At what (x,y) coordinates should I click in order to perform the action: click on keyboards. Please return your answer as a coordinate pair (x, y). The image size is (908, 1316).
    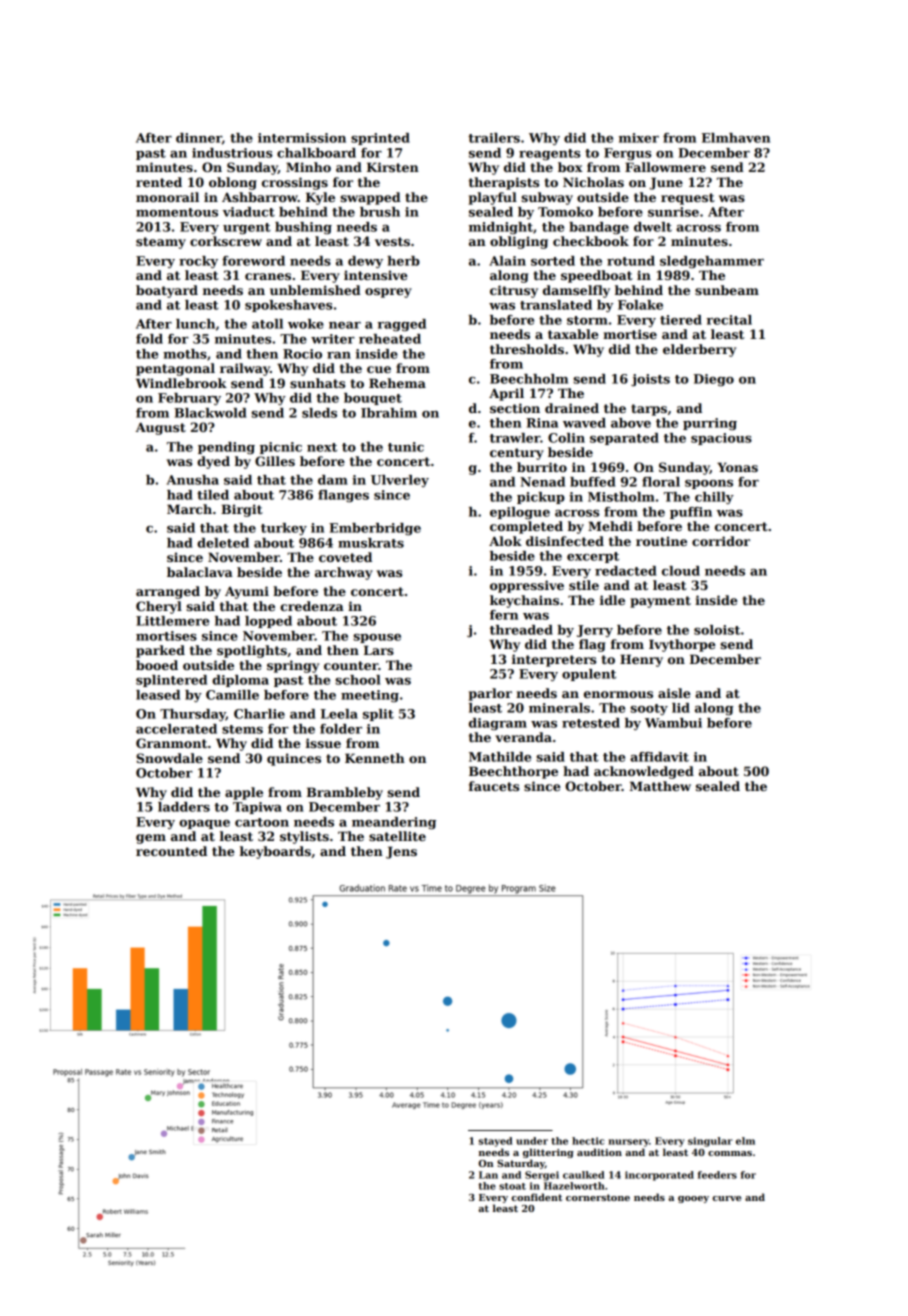
    Looking at the image, I should click on (275, 852).
